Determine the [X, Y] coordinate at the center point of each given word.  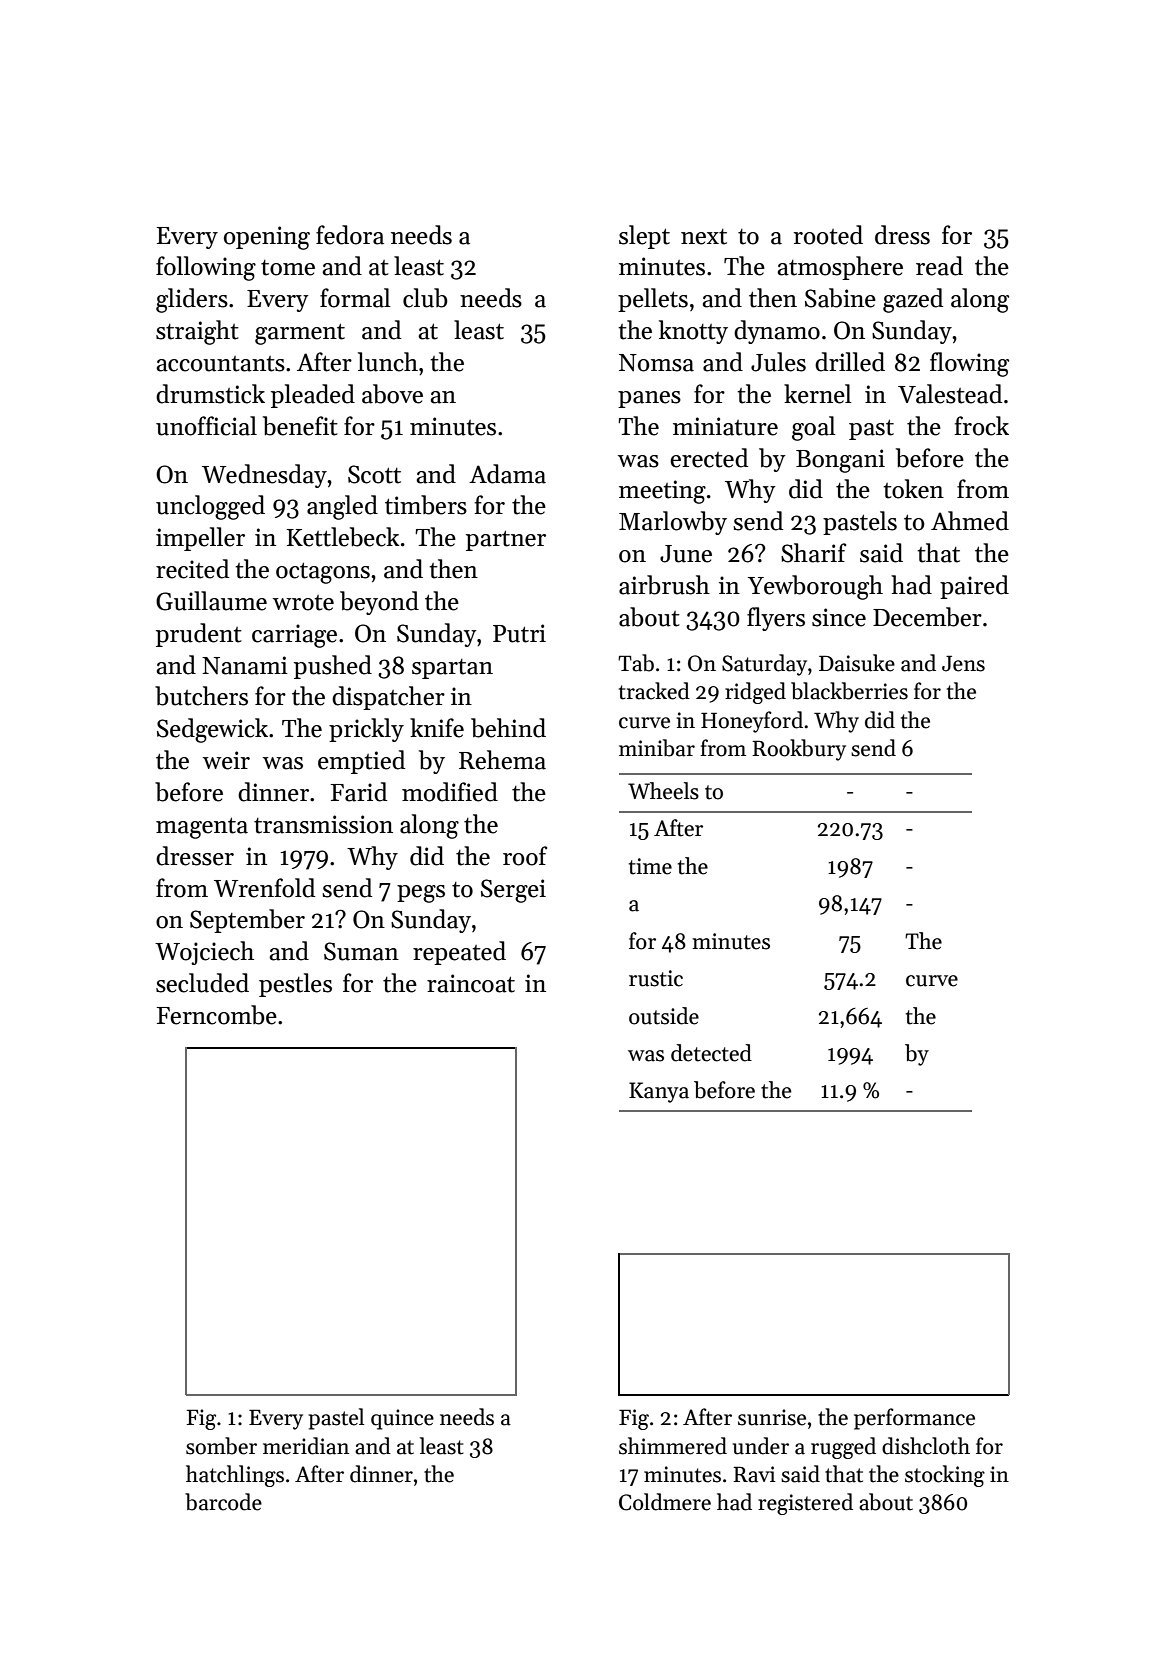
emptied [361, 762]
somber [221, 1446]
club [425, 298]
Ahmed [970, 521]
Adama [507, 474]
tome [288, 268]
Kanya [659, 1092]
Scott [374, 474]
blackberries [849, 691]
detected [711, 1053]
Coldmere [665, 1502]
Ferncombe [217, 1015]
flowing [969, 364]
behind [508, 728]
